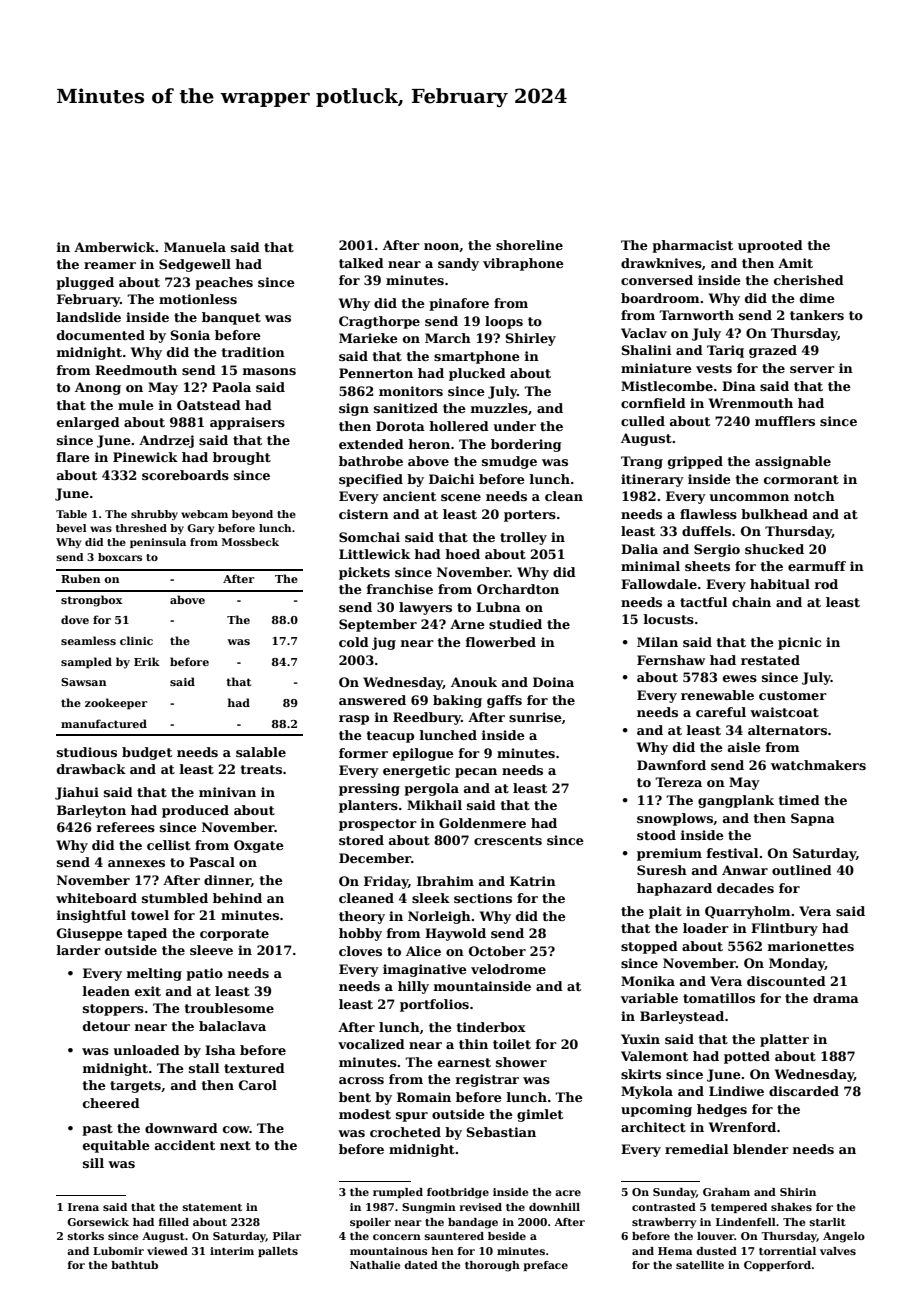  What do you see at coordinates (136, 370) in the page?
I see `Reedmouth` at bounding box center [136, 370].
